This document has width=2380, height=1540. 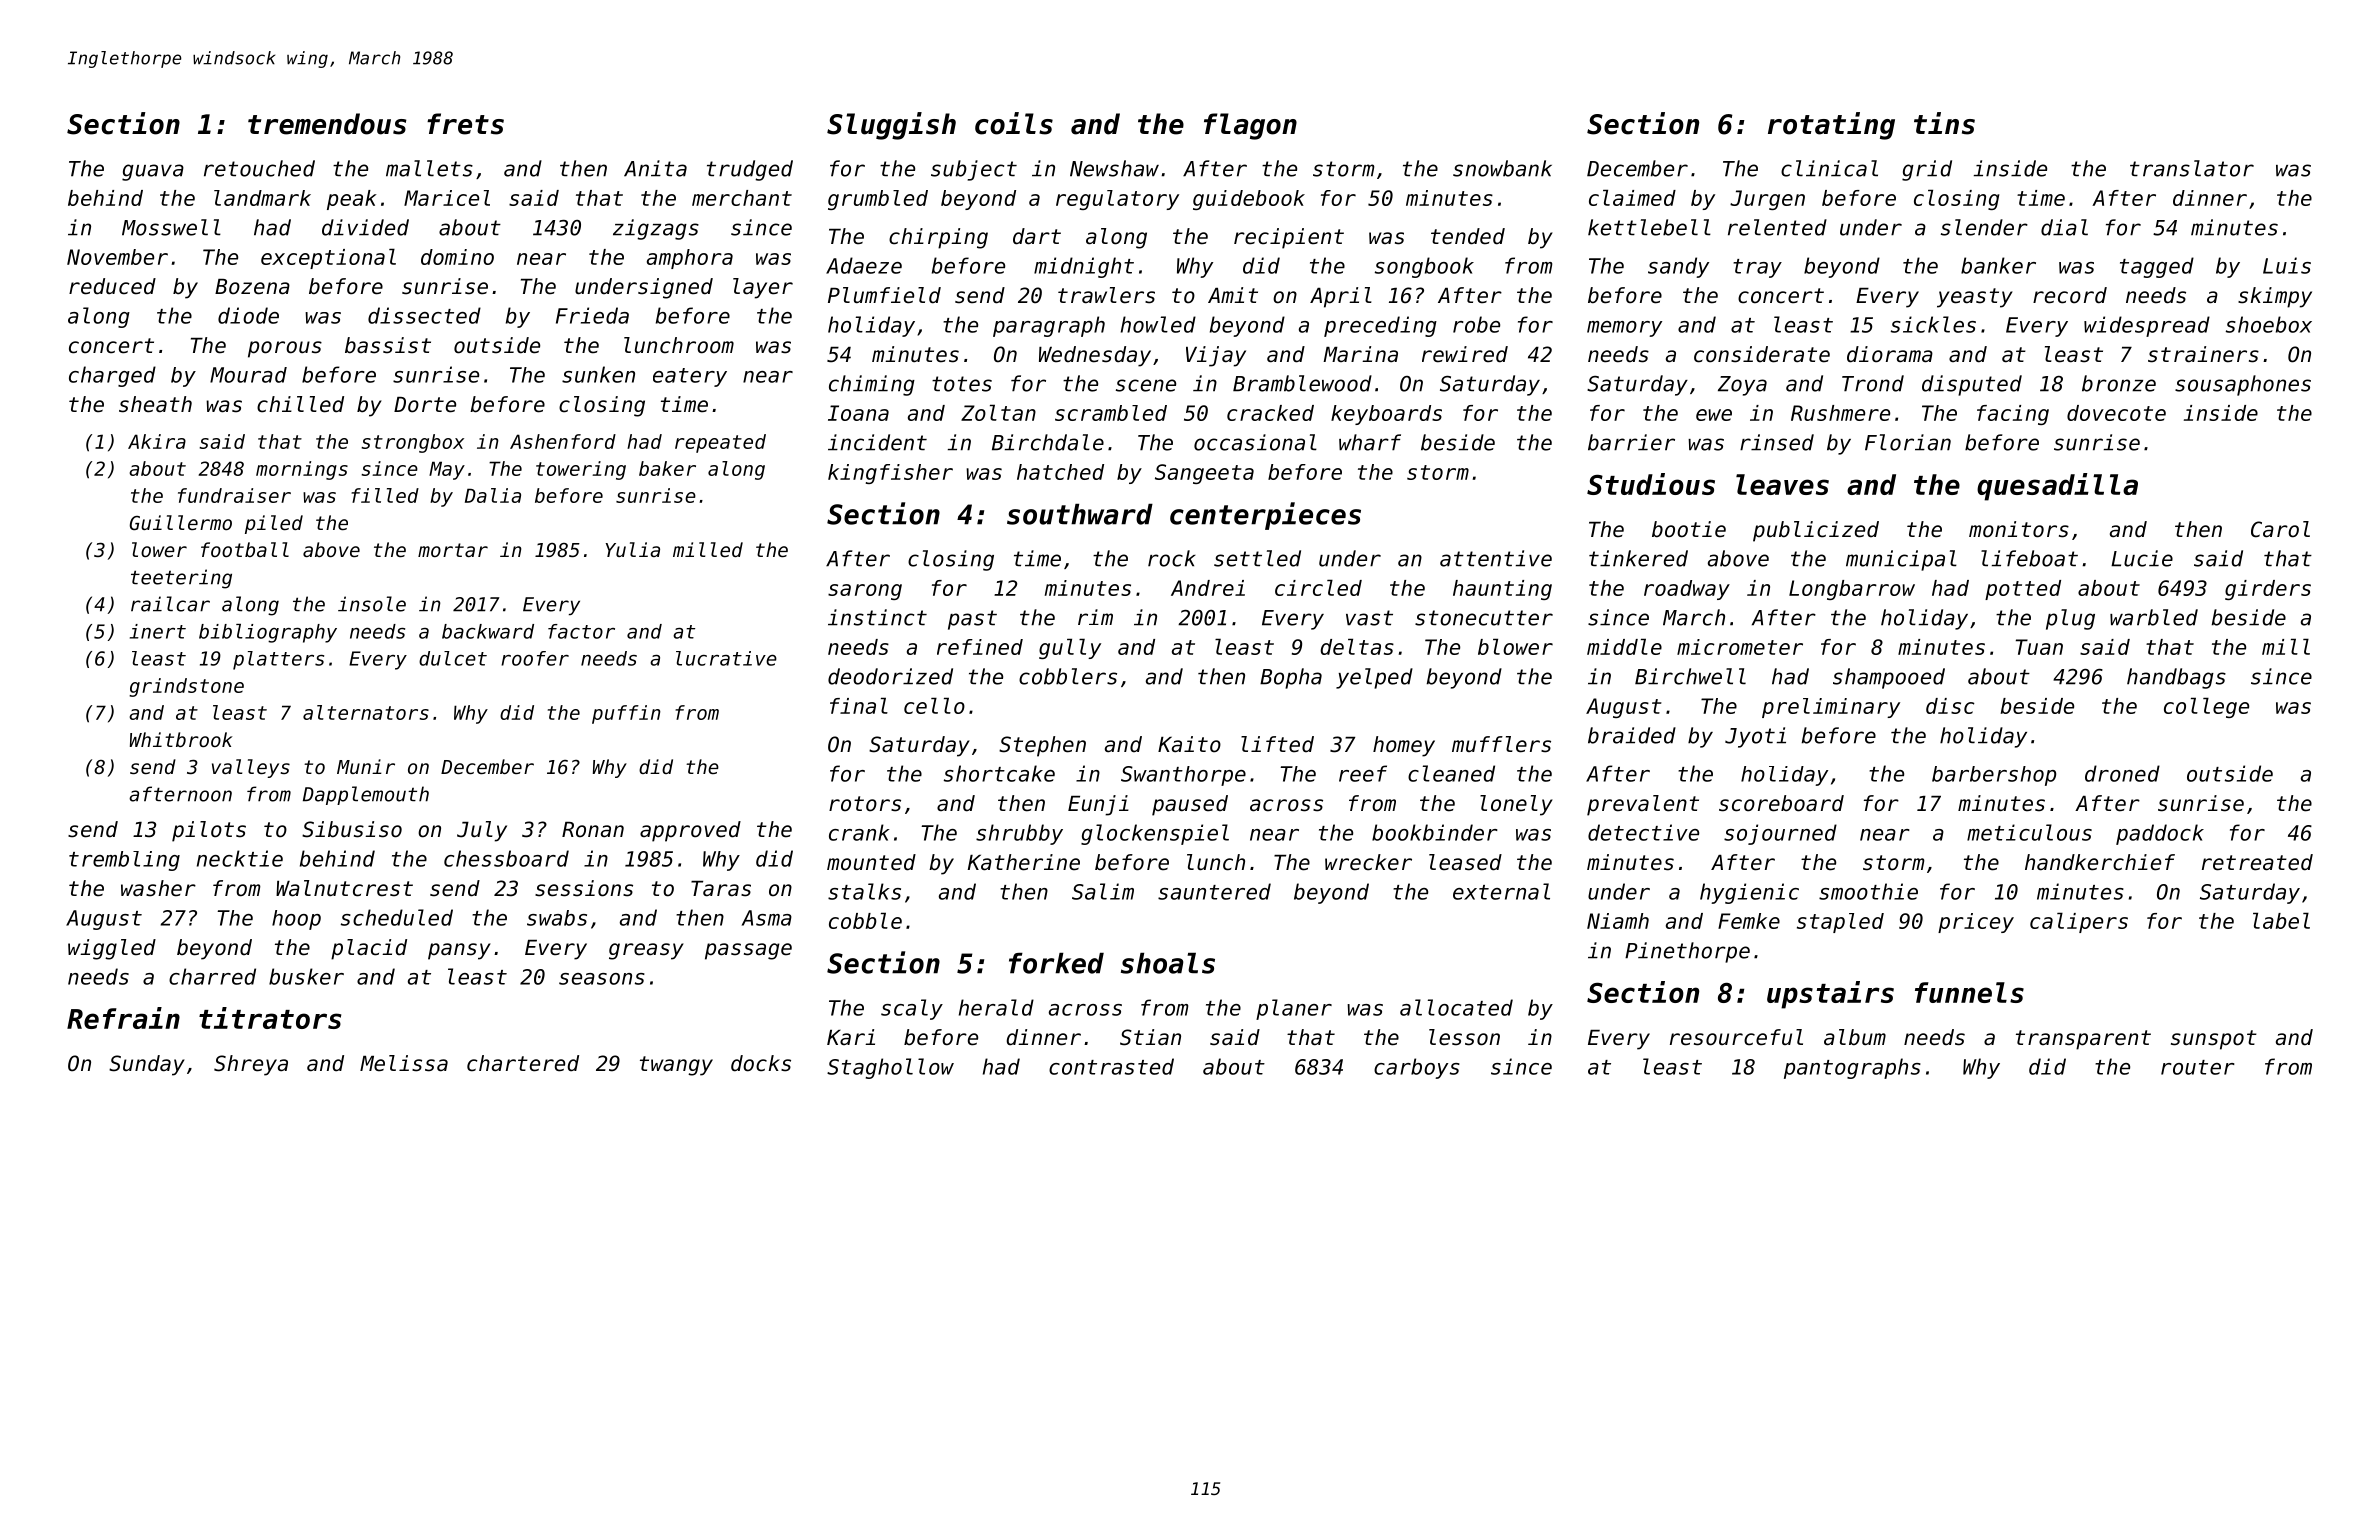 I want to click on flagon, so click(x=1250, y=126).
